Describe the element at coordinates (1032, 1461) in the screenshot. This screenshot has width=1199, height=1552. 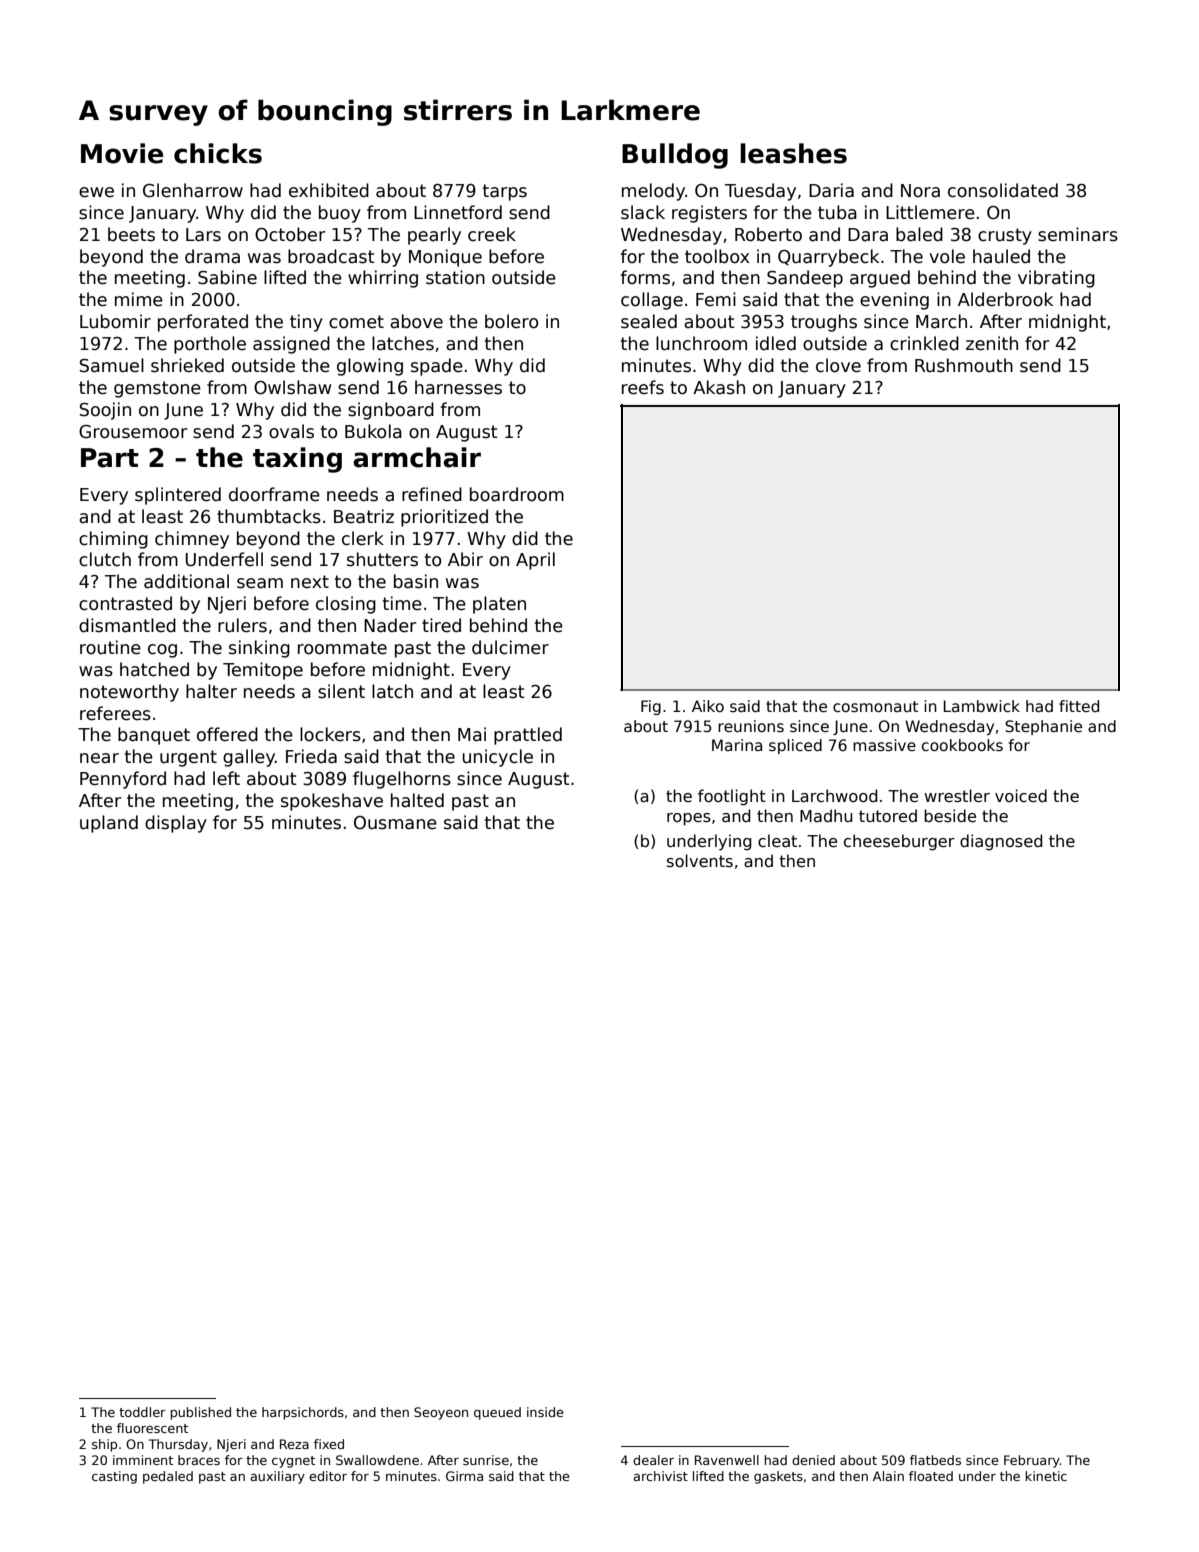
I see `February` at that location.
